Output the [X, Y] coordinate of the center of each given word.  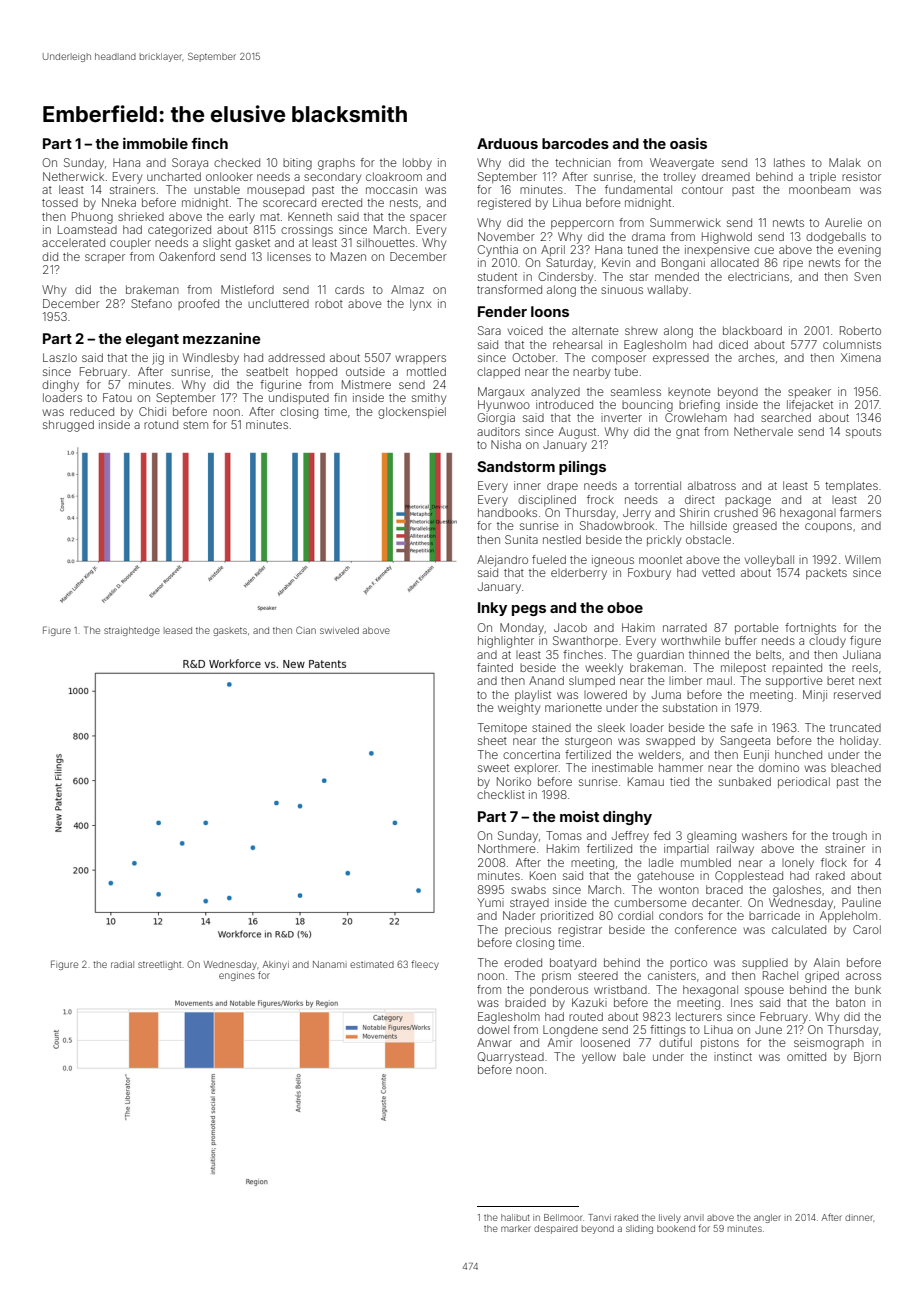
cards [349, 289]
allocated [735, 262]
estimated [372, 964]
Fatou [117, 397]
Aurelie [843, 222]
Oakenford [187, 256]
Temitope [502, 728]
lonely [798, 864]
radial [122, 964]
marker [516, 1228]
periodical [804, 782]
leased [178, 630]
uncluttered [278, 303]
